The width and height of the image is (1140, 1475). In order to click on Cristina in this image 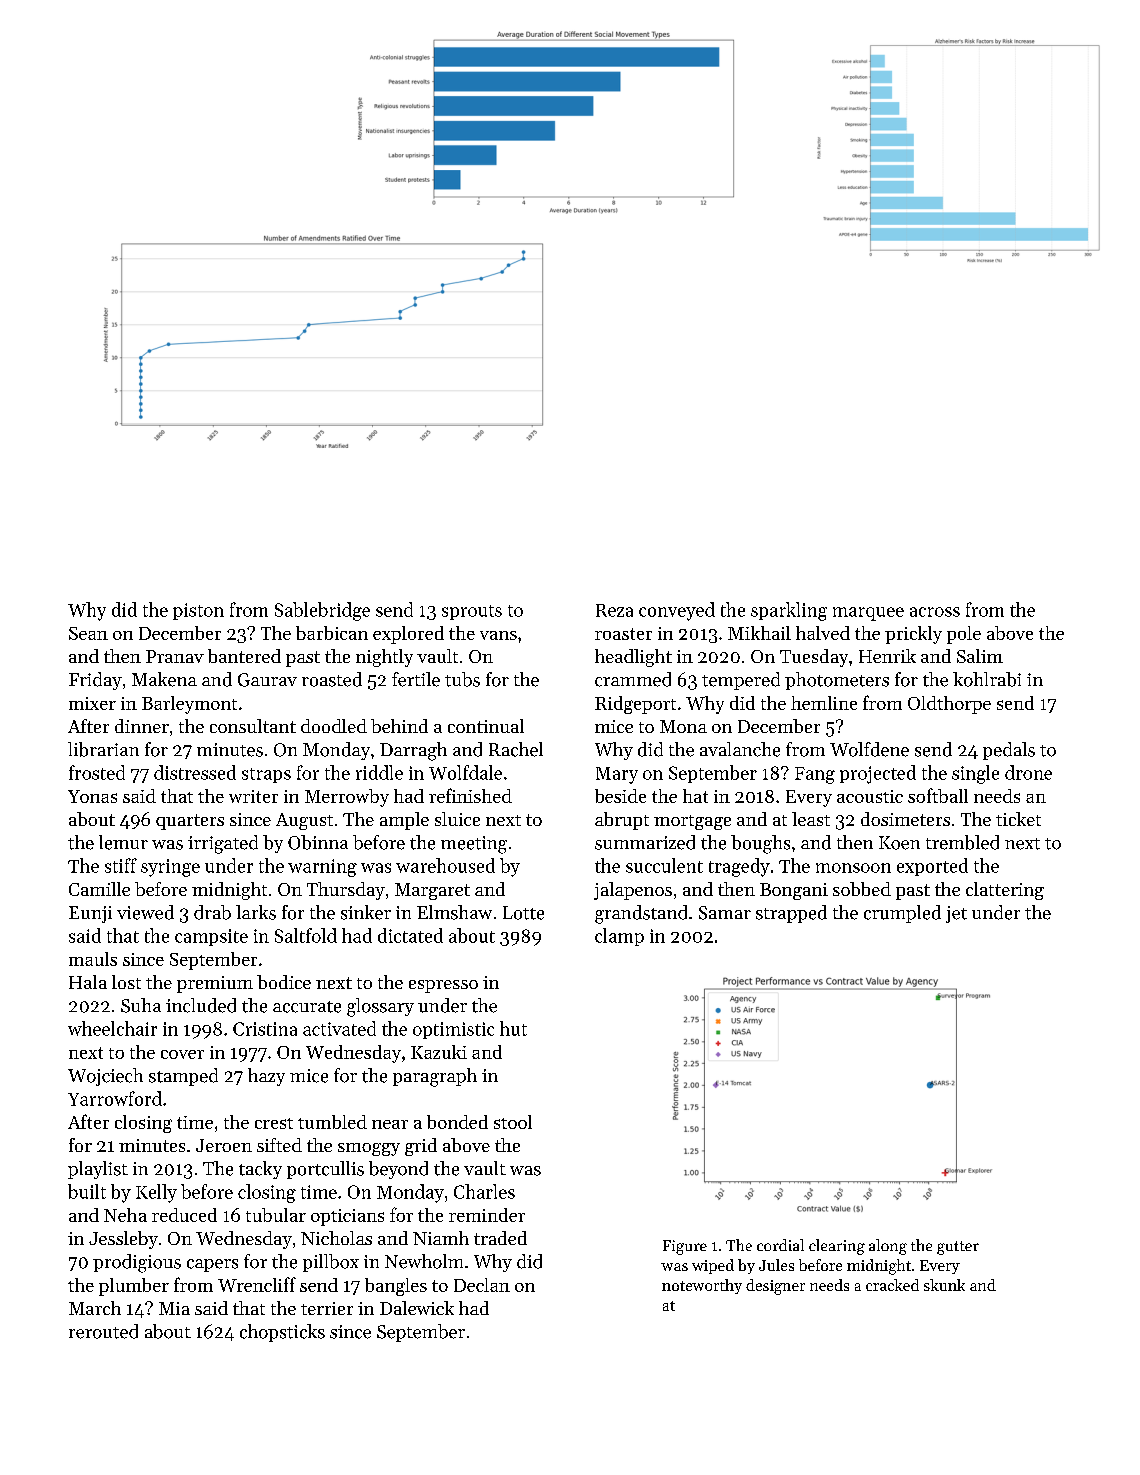, I will do `click(265, 1029)`.
